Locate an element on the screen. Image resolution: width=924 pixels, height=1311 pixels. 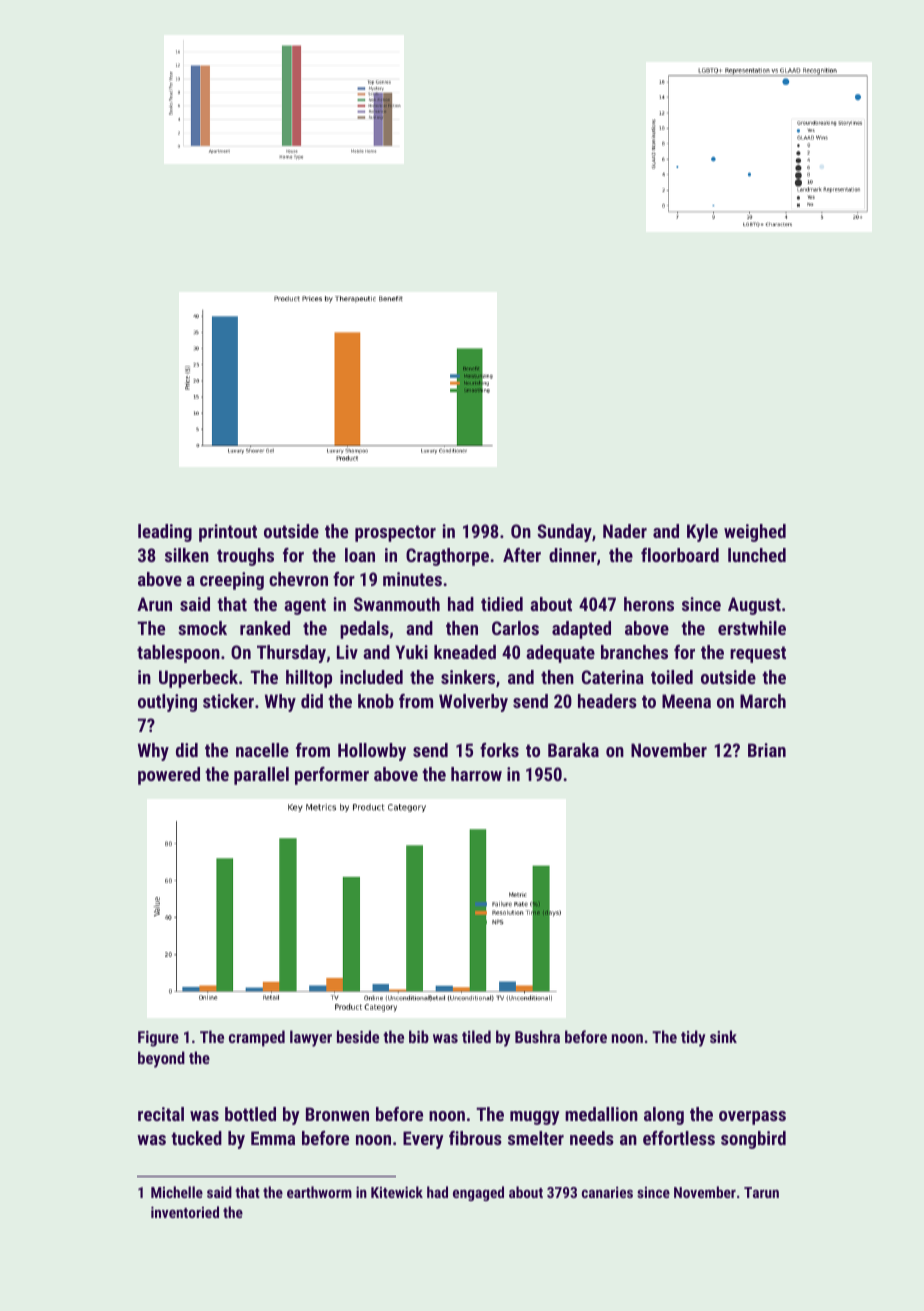
Kitewick is located at coordinates (397, 1192).
